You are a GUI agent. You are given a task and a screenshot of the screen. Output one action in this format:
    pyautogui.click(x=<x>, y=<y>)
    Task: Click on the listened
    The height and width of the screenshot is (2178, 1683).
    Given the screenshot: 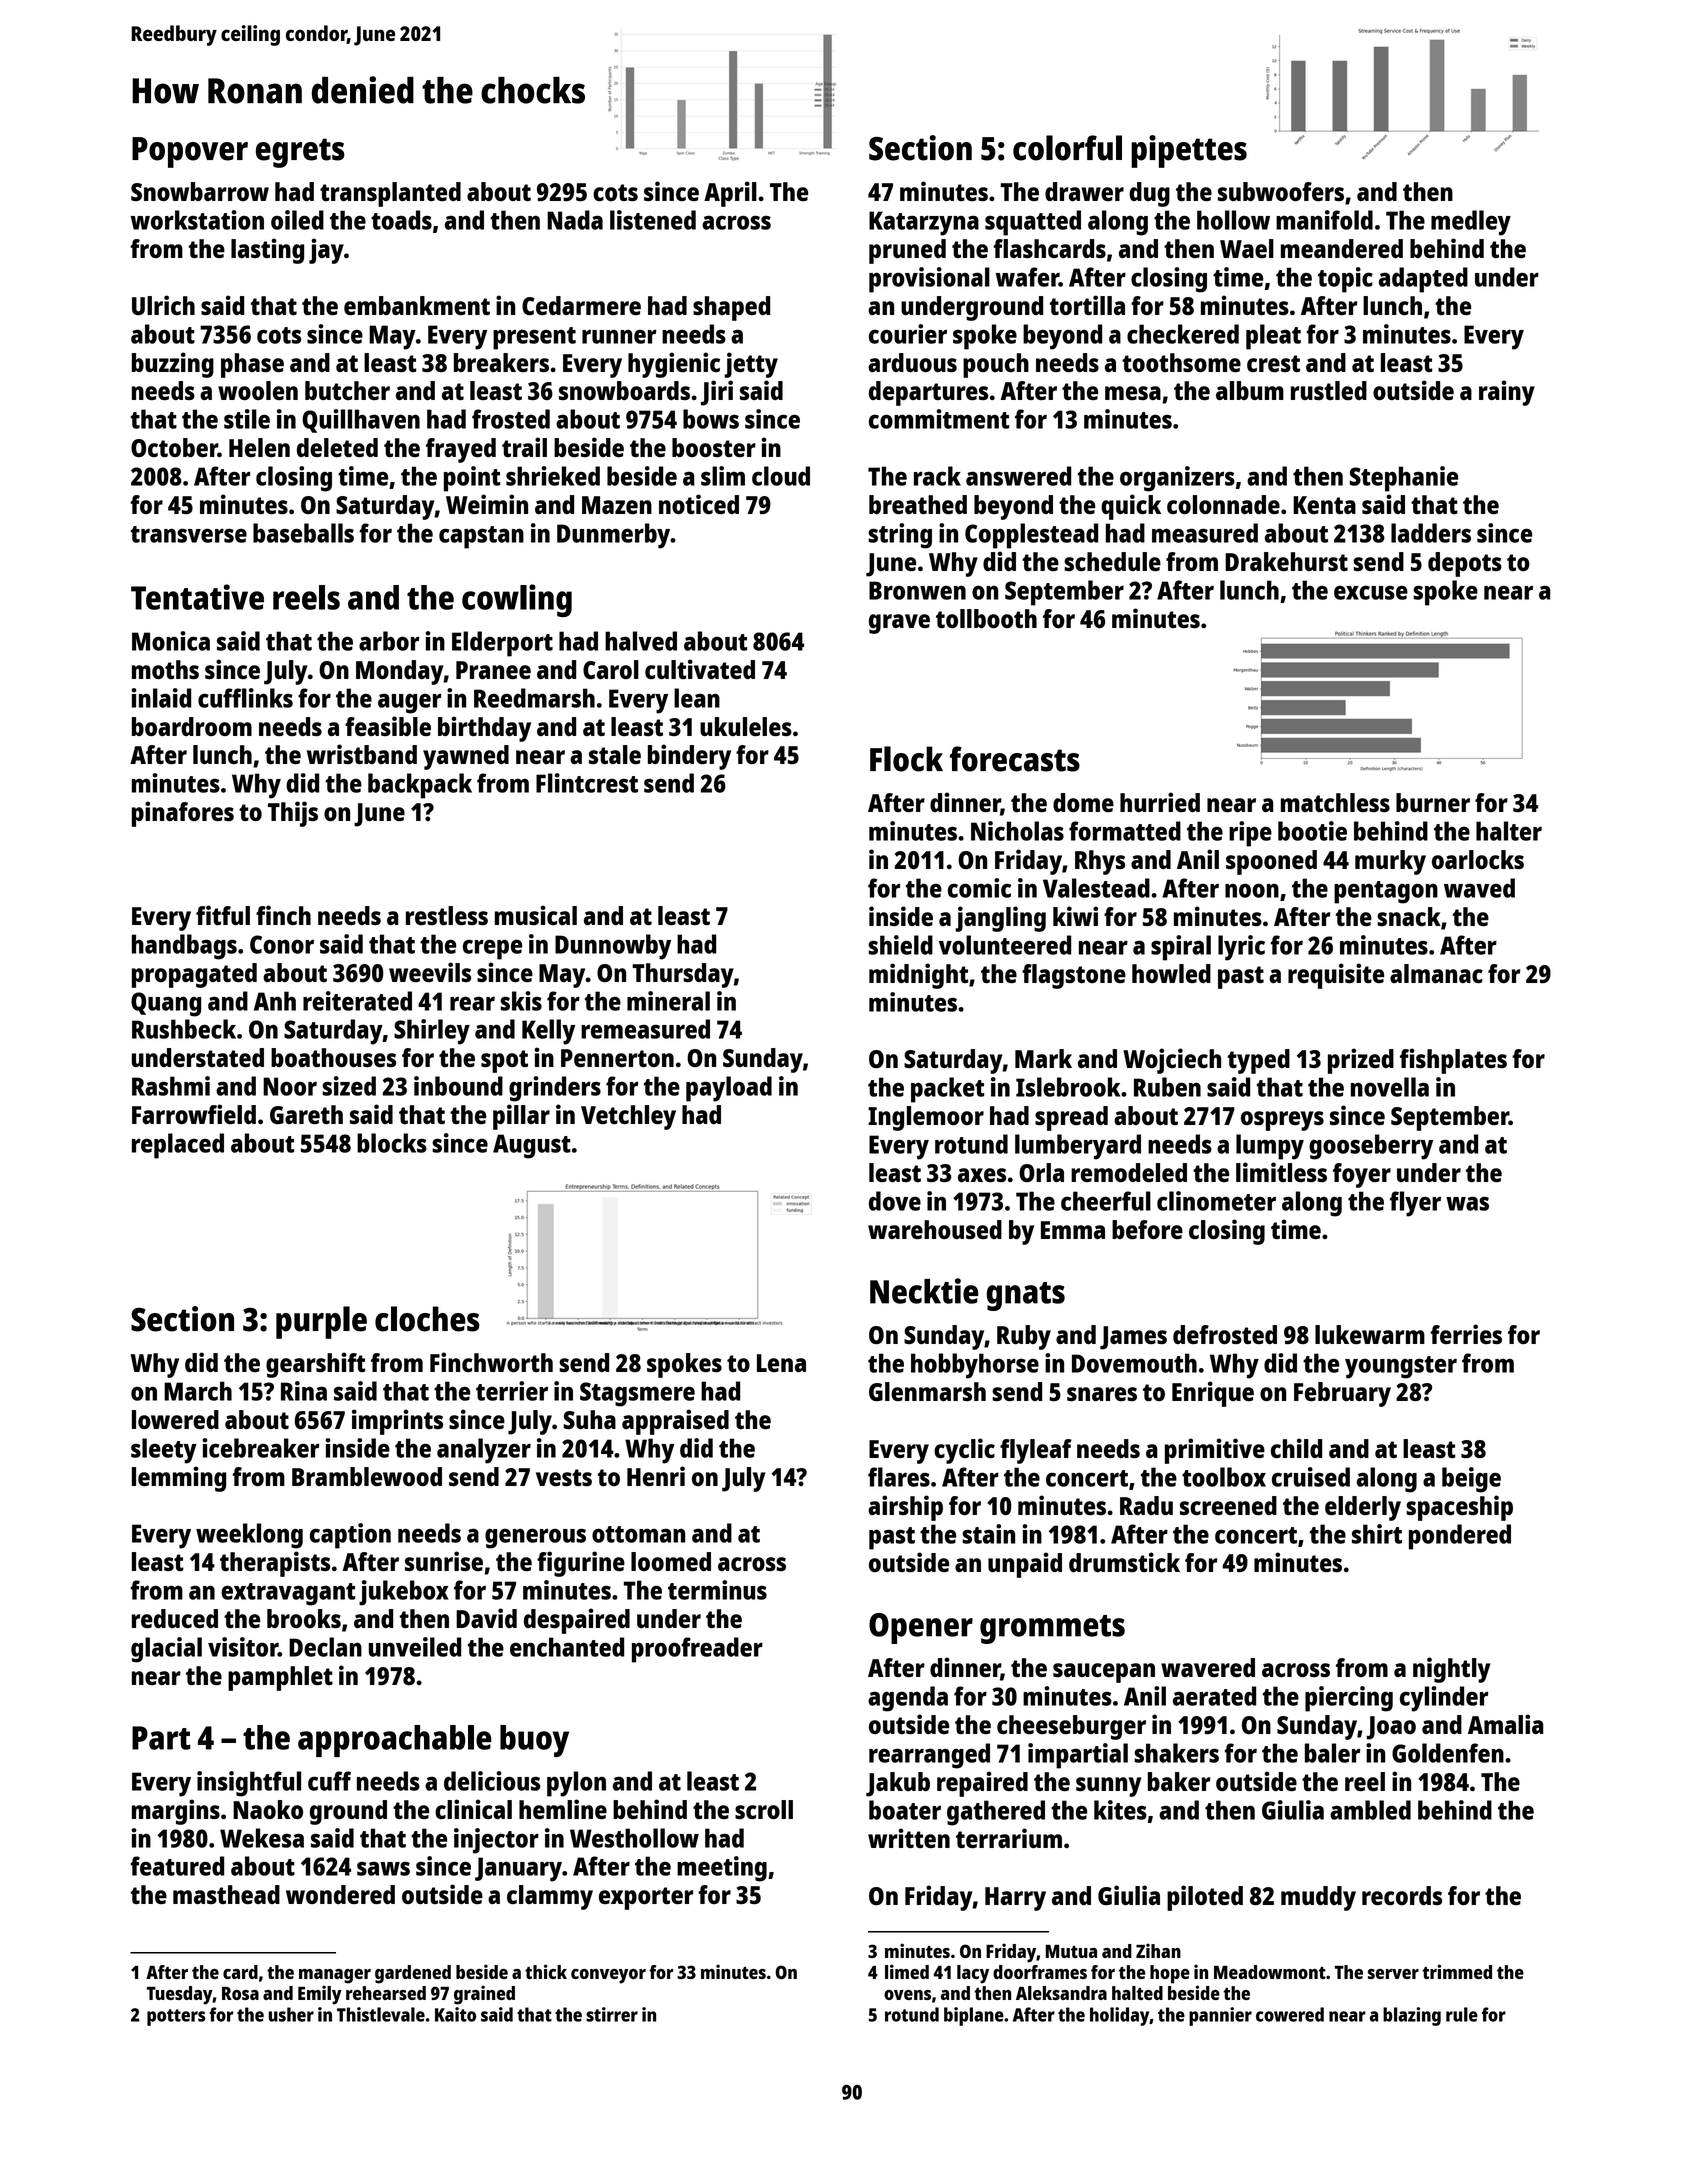 What is the action you would take?
    pyautogui.click(x=653, y=220)
